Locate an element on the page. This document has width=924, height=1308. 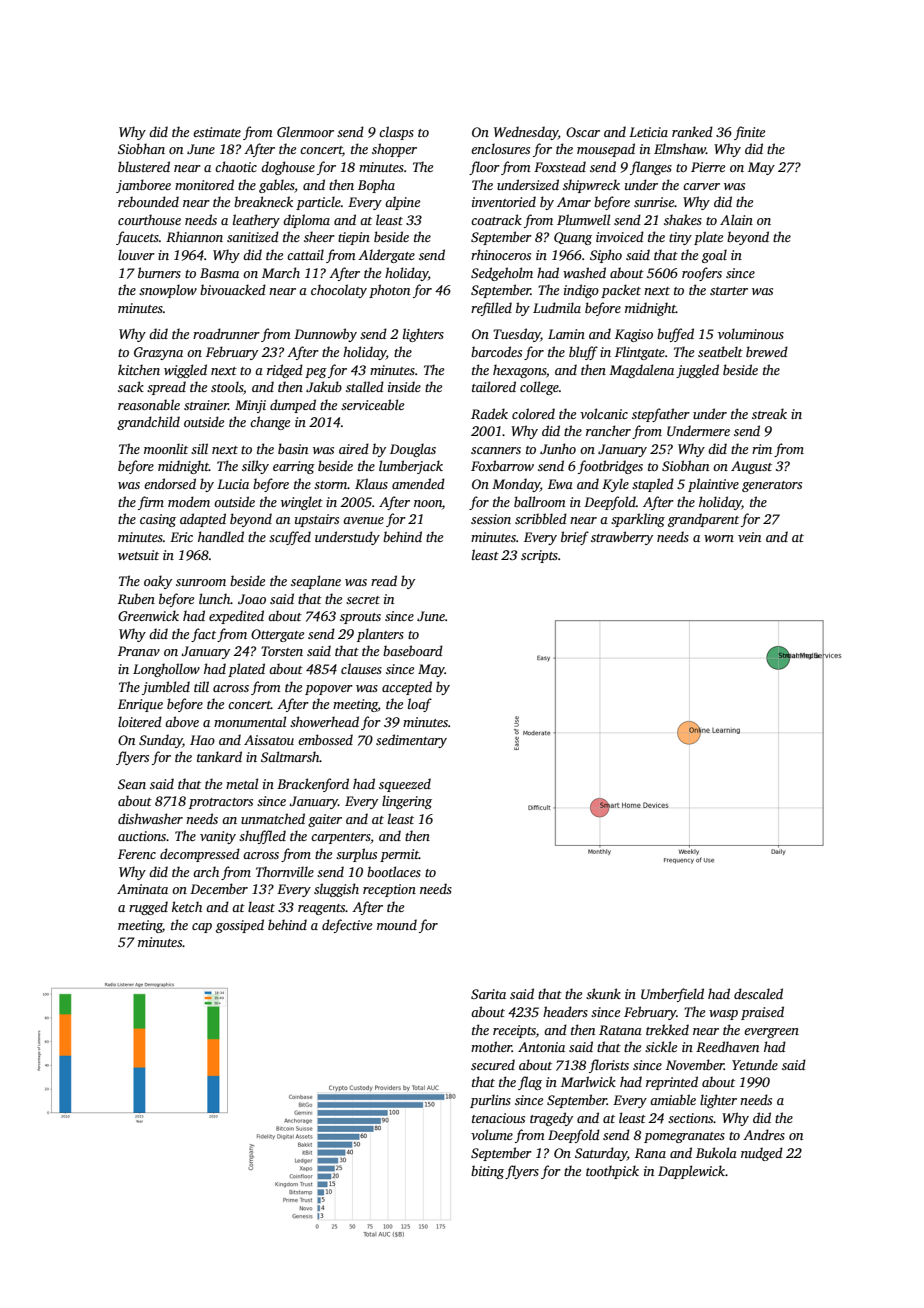
descaled is located at coordinates (758, 993).
